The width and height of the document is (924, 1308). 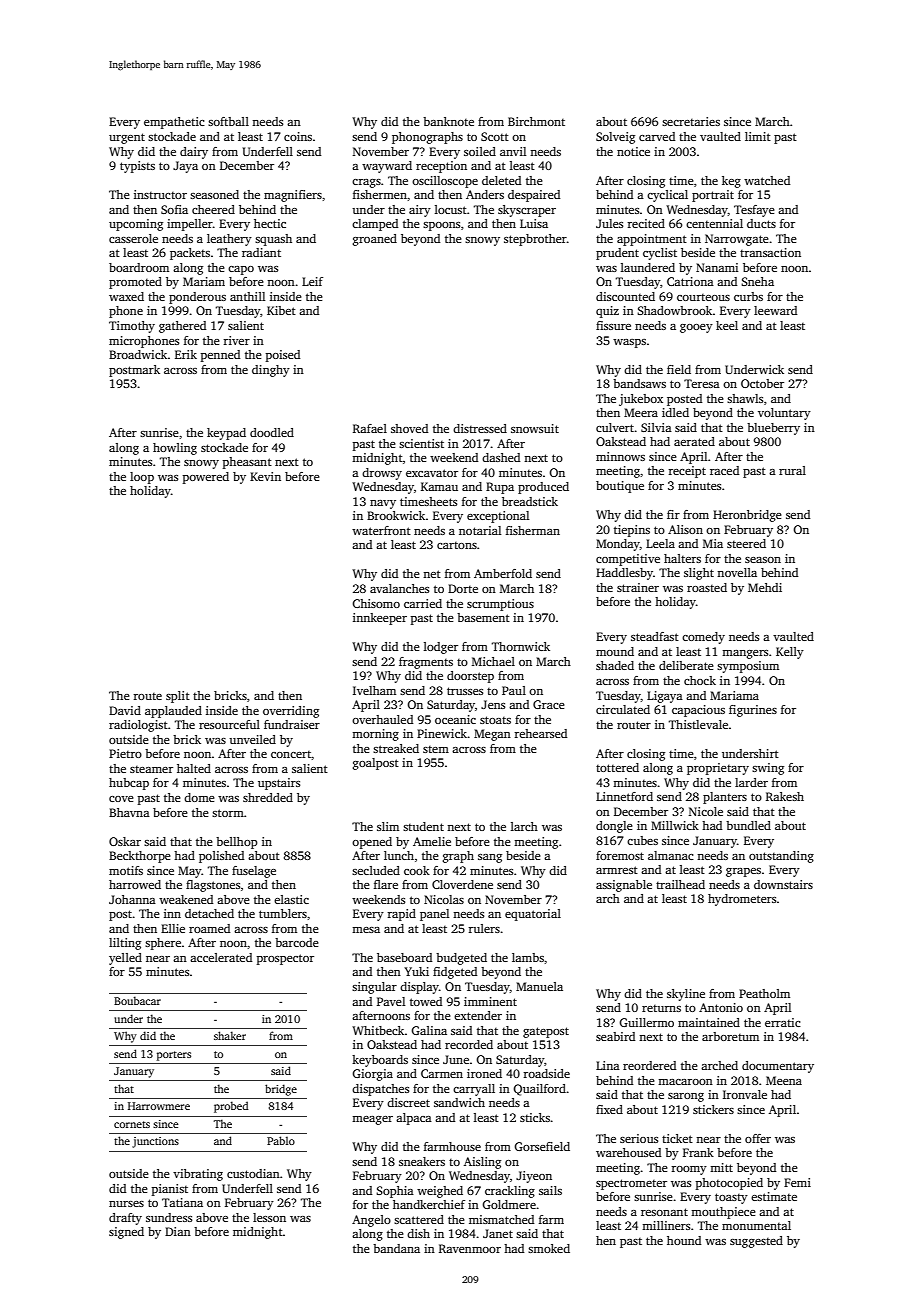 I want to click on figurines, so click(x=753, y=711).
